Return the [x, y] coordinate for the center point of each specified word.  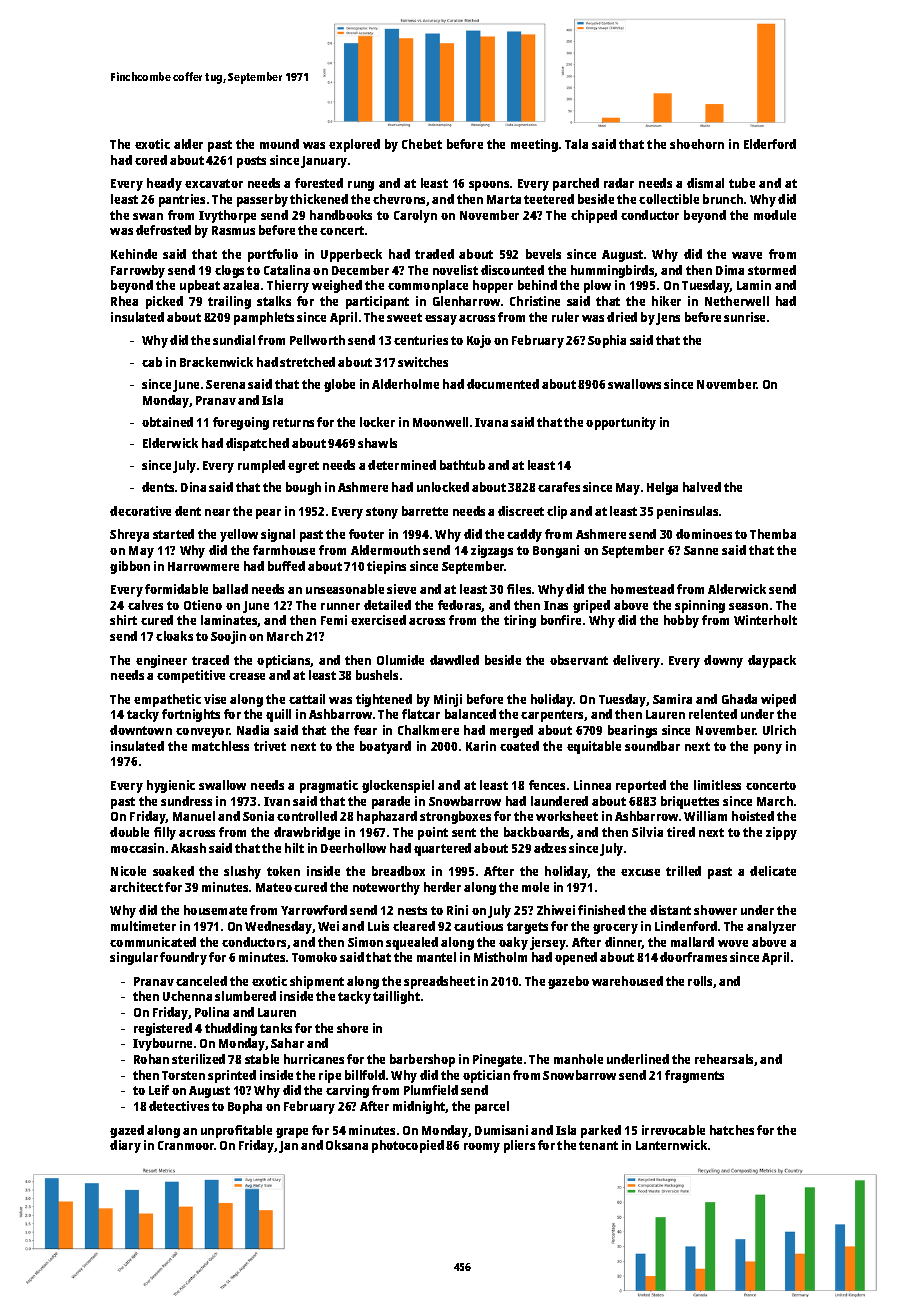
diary [125, 1146]
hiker [666, 301]
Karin [481, 746]
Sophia [607, 341]
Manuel [194, 816]
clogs [229, 271]
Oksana [347, 1145]
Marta [504, 199]
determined [402, 465]
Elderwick [170, 443]
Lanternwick [671, 1145]
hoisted [753, 816]
